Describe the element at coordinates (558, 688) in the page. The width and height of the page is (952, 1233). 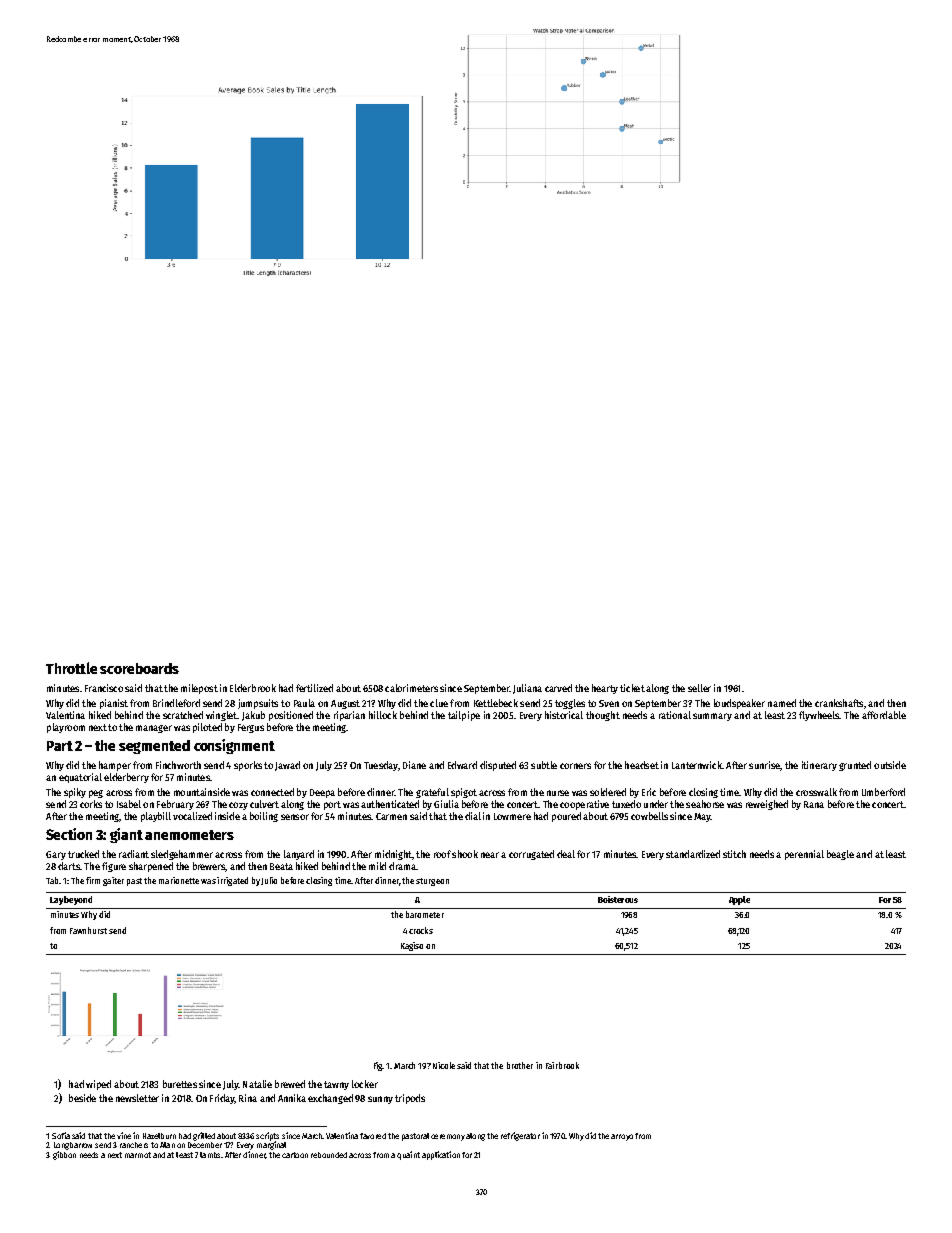
I see `carved` at that location.
